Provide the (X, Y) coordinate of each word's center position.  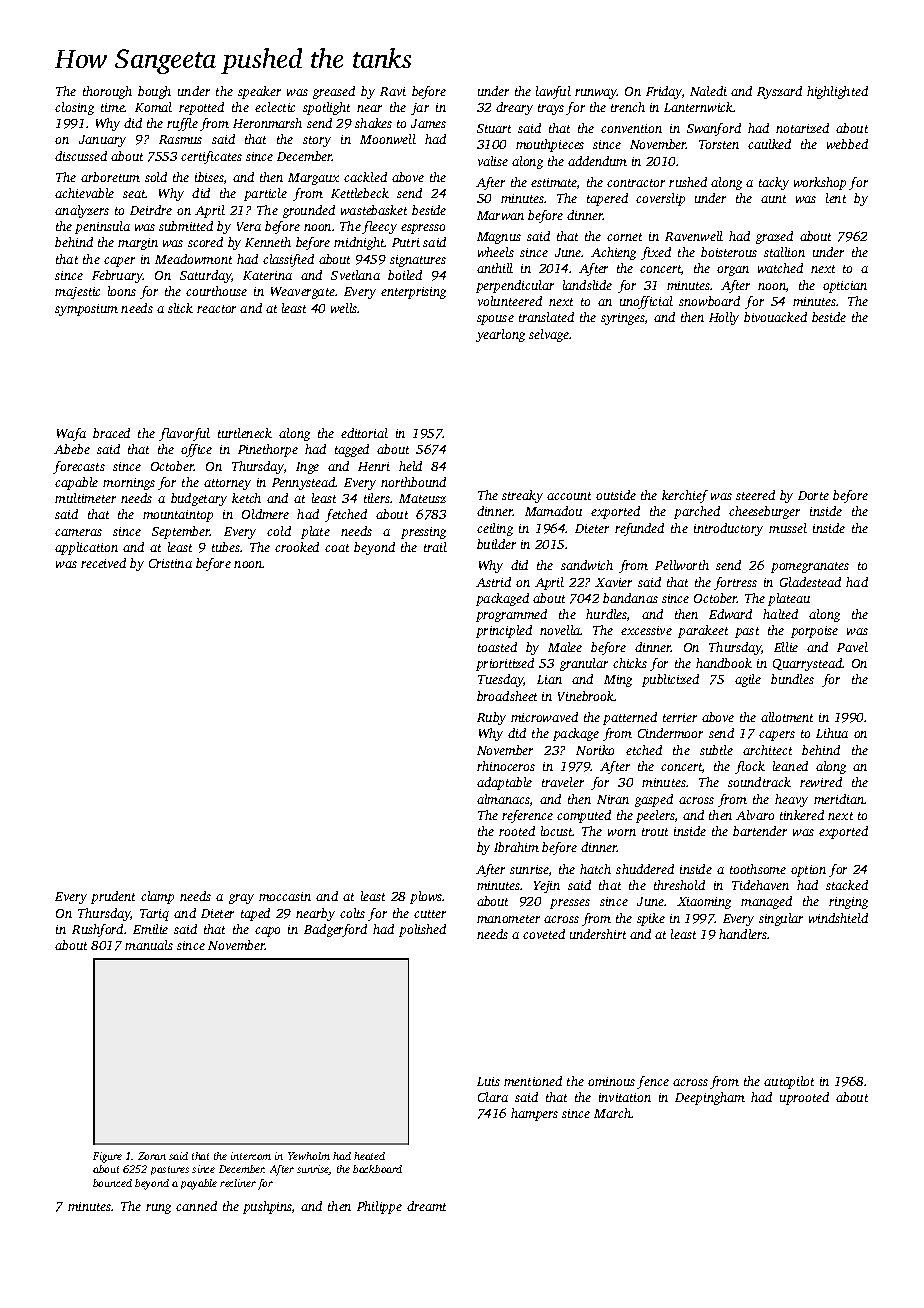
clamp (157, 897)
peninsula (102, 227)
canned (196, 1206)
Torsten (719, 144)
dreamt (426, 1206)
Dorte (813, 495)
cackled (365, 177)
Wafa (71, 434)
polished (422, 930)
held (410, 466)
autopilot (789, 1082)
